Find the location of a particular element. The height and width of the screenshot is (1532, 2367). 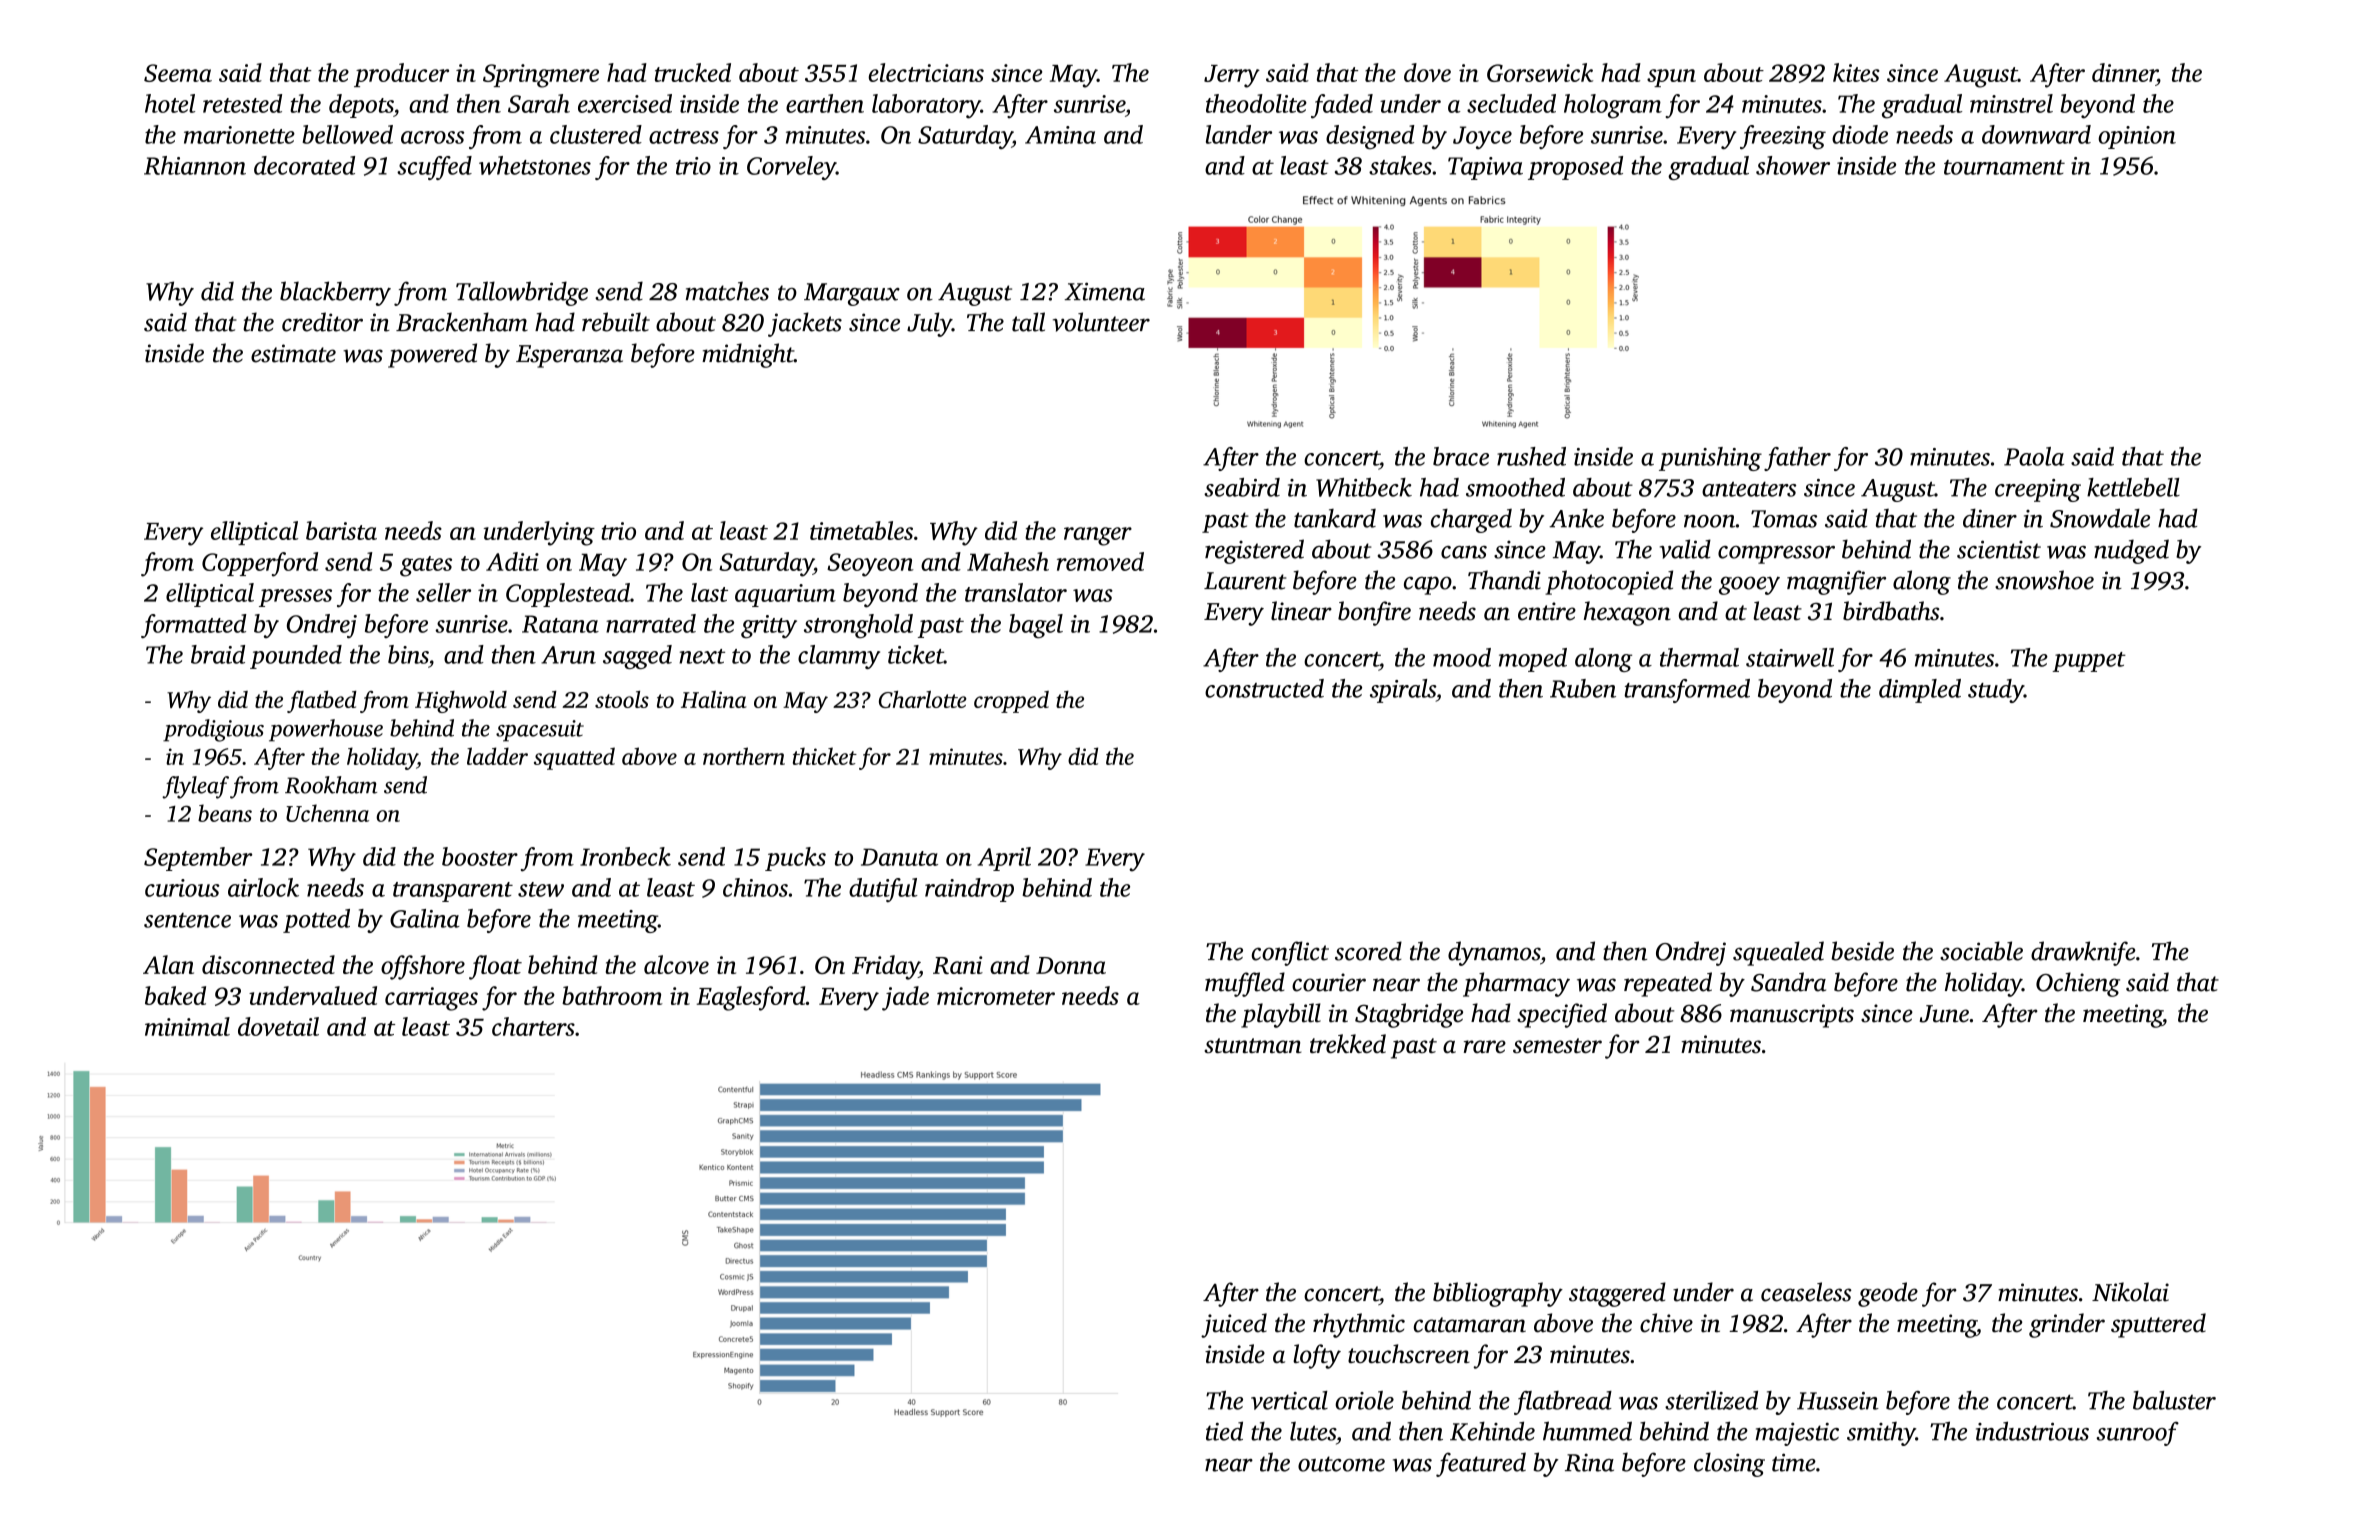

kites is located at coordinates (1856, 72).
